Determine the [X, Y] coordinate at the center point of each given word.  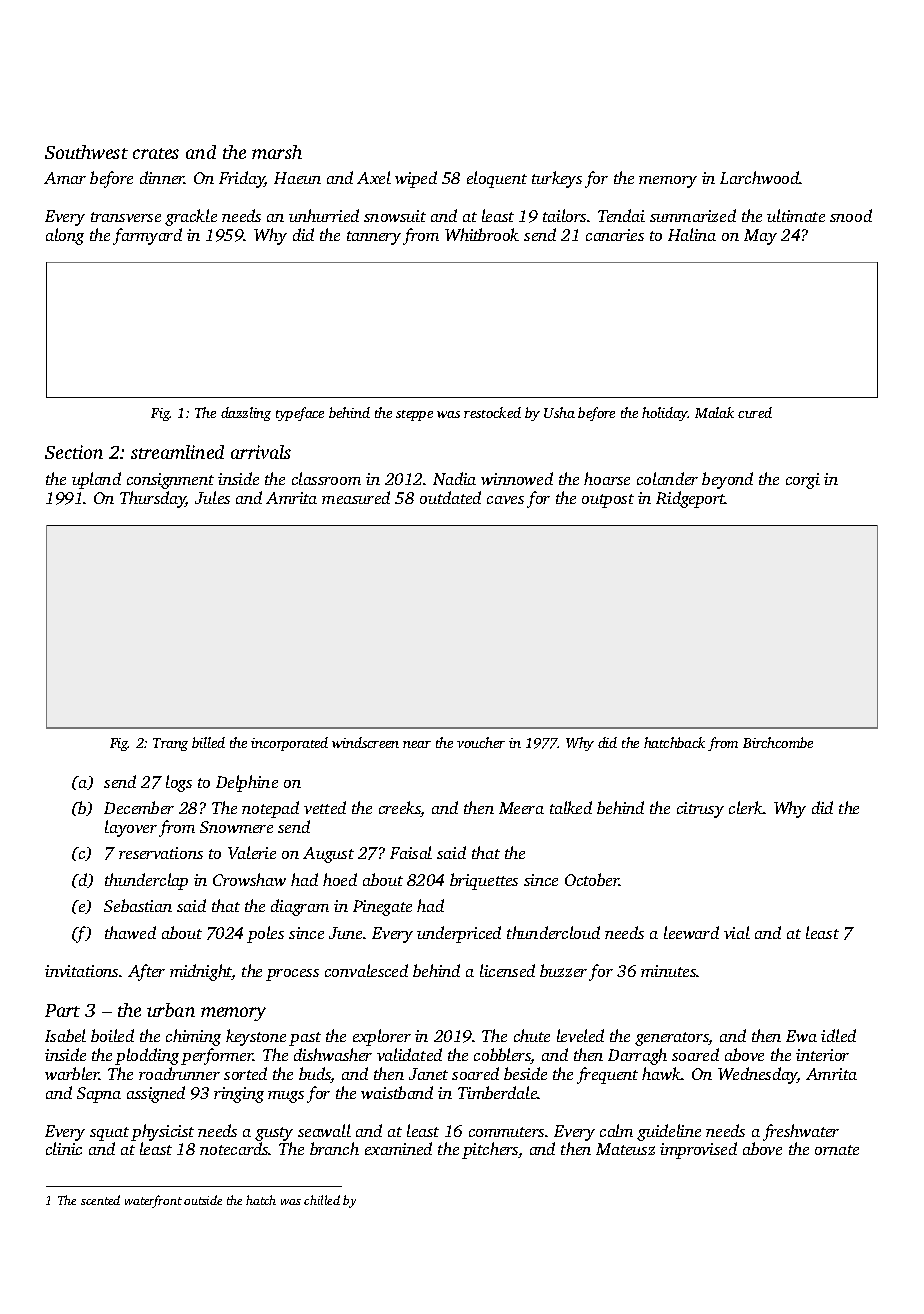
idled [838, 1035]
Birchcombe [778, 742]
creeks [400, 809]
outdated [450, 497]
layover [131, 828]
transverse [126, 217]
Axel [374, 177]
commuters [506, 1132]
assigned [156, 1094]
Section [74, 452]
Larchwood [760, 177]
